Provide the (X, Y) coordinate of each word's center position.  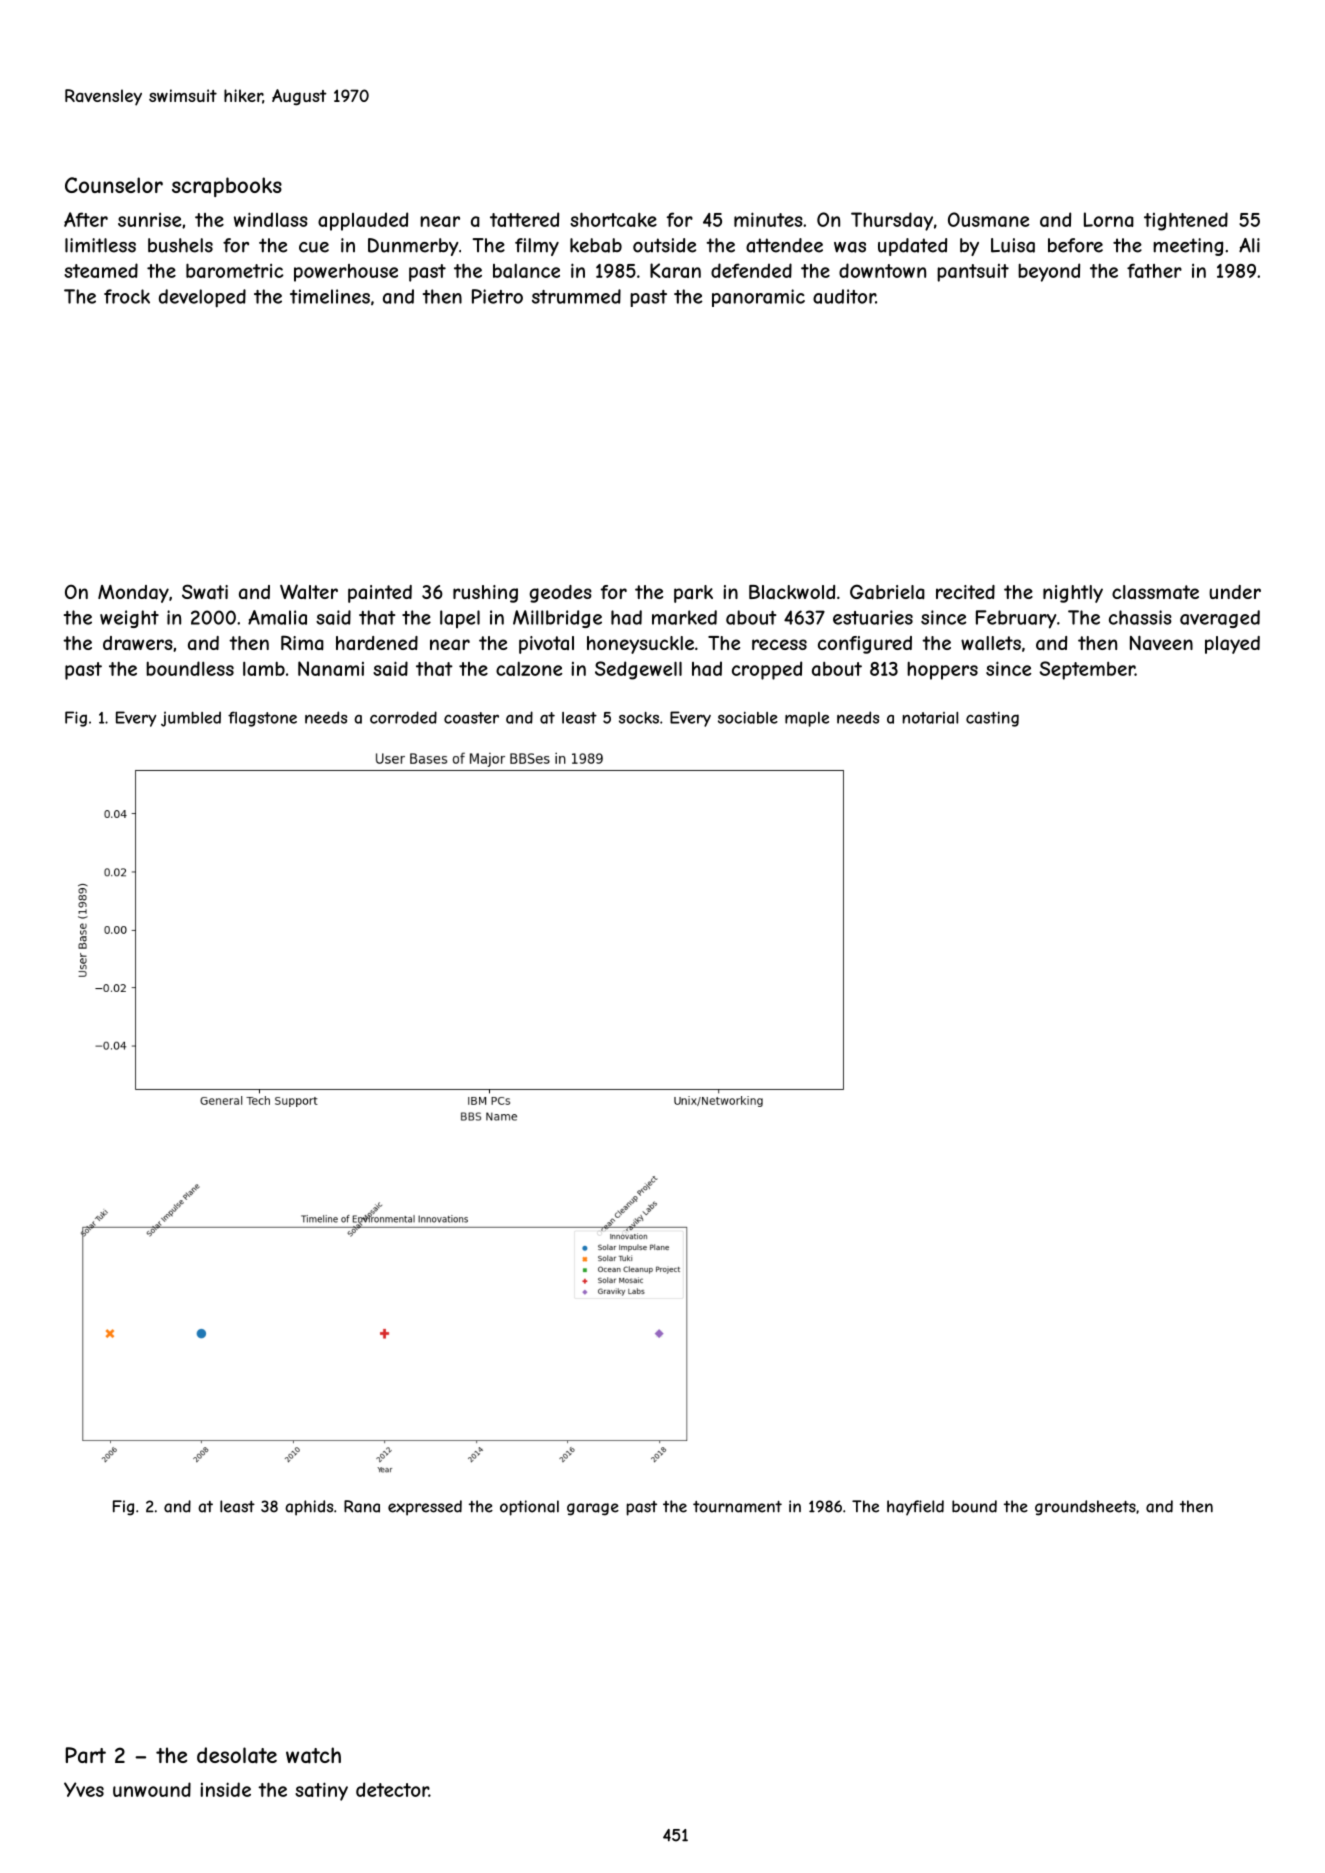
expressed (425, 1508)
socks (639, 718)
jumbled (191, 719)
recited (965, 592)
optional (529, 1508)
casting (992, 719)
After (86, 219)
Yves (84, 1789)
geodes (560, 594)
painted (380, 594)
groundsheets (1085, 1508)
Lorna (1109, 219)
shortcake (613, 219)
